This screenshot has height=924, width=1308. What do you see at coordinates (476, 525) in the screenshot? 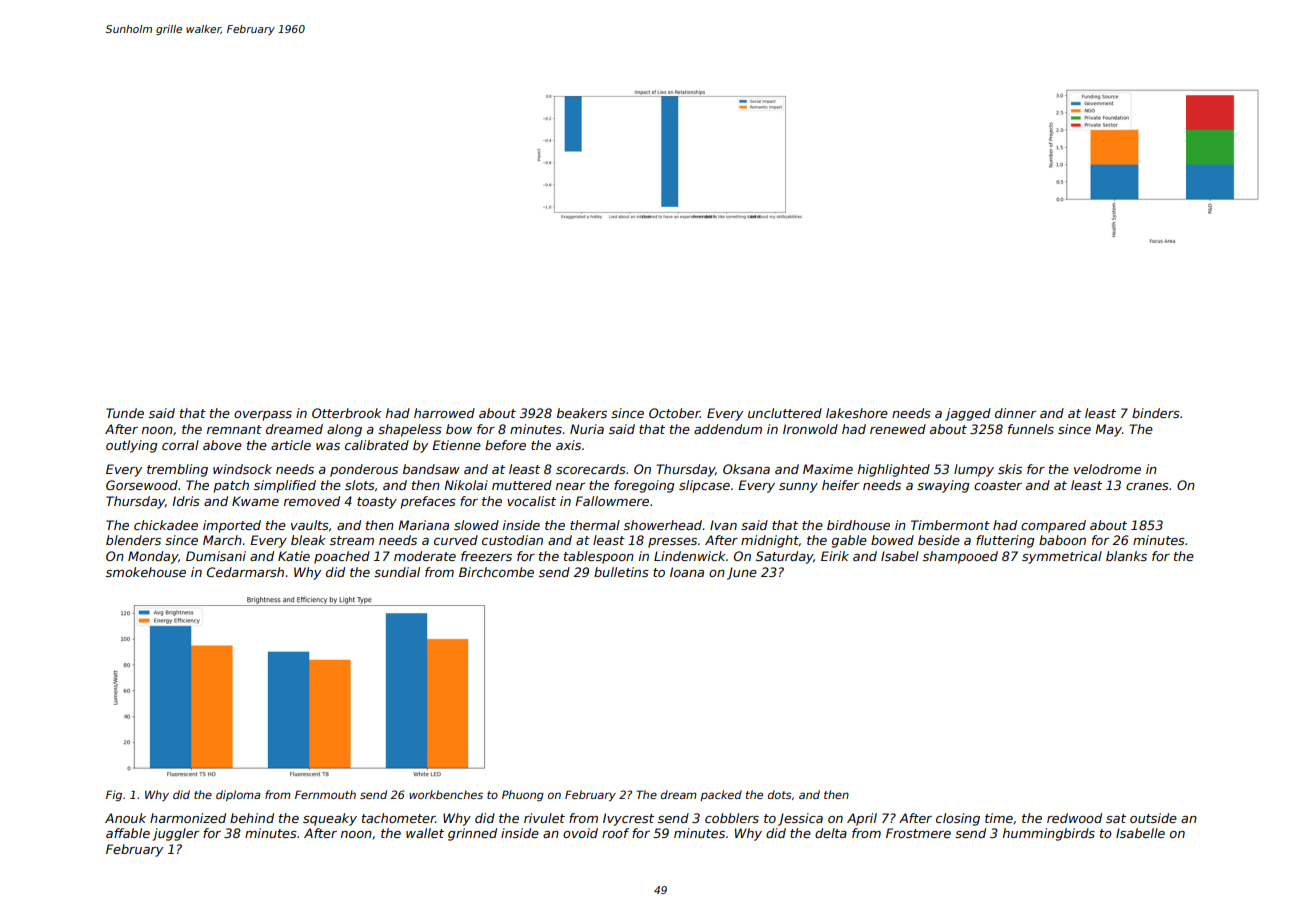
I see `slowed` at bounding box center [476, 525].
